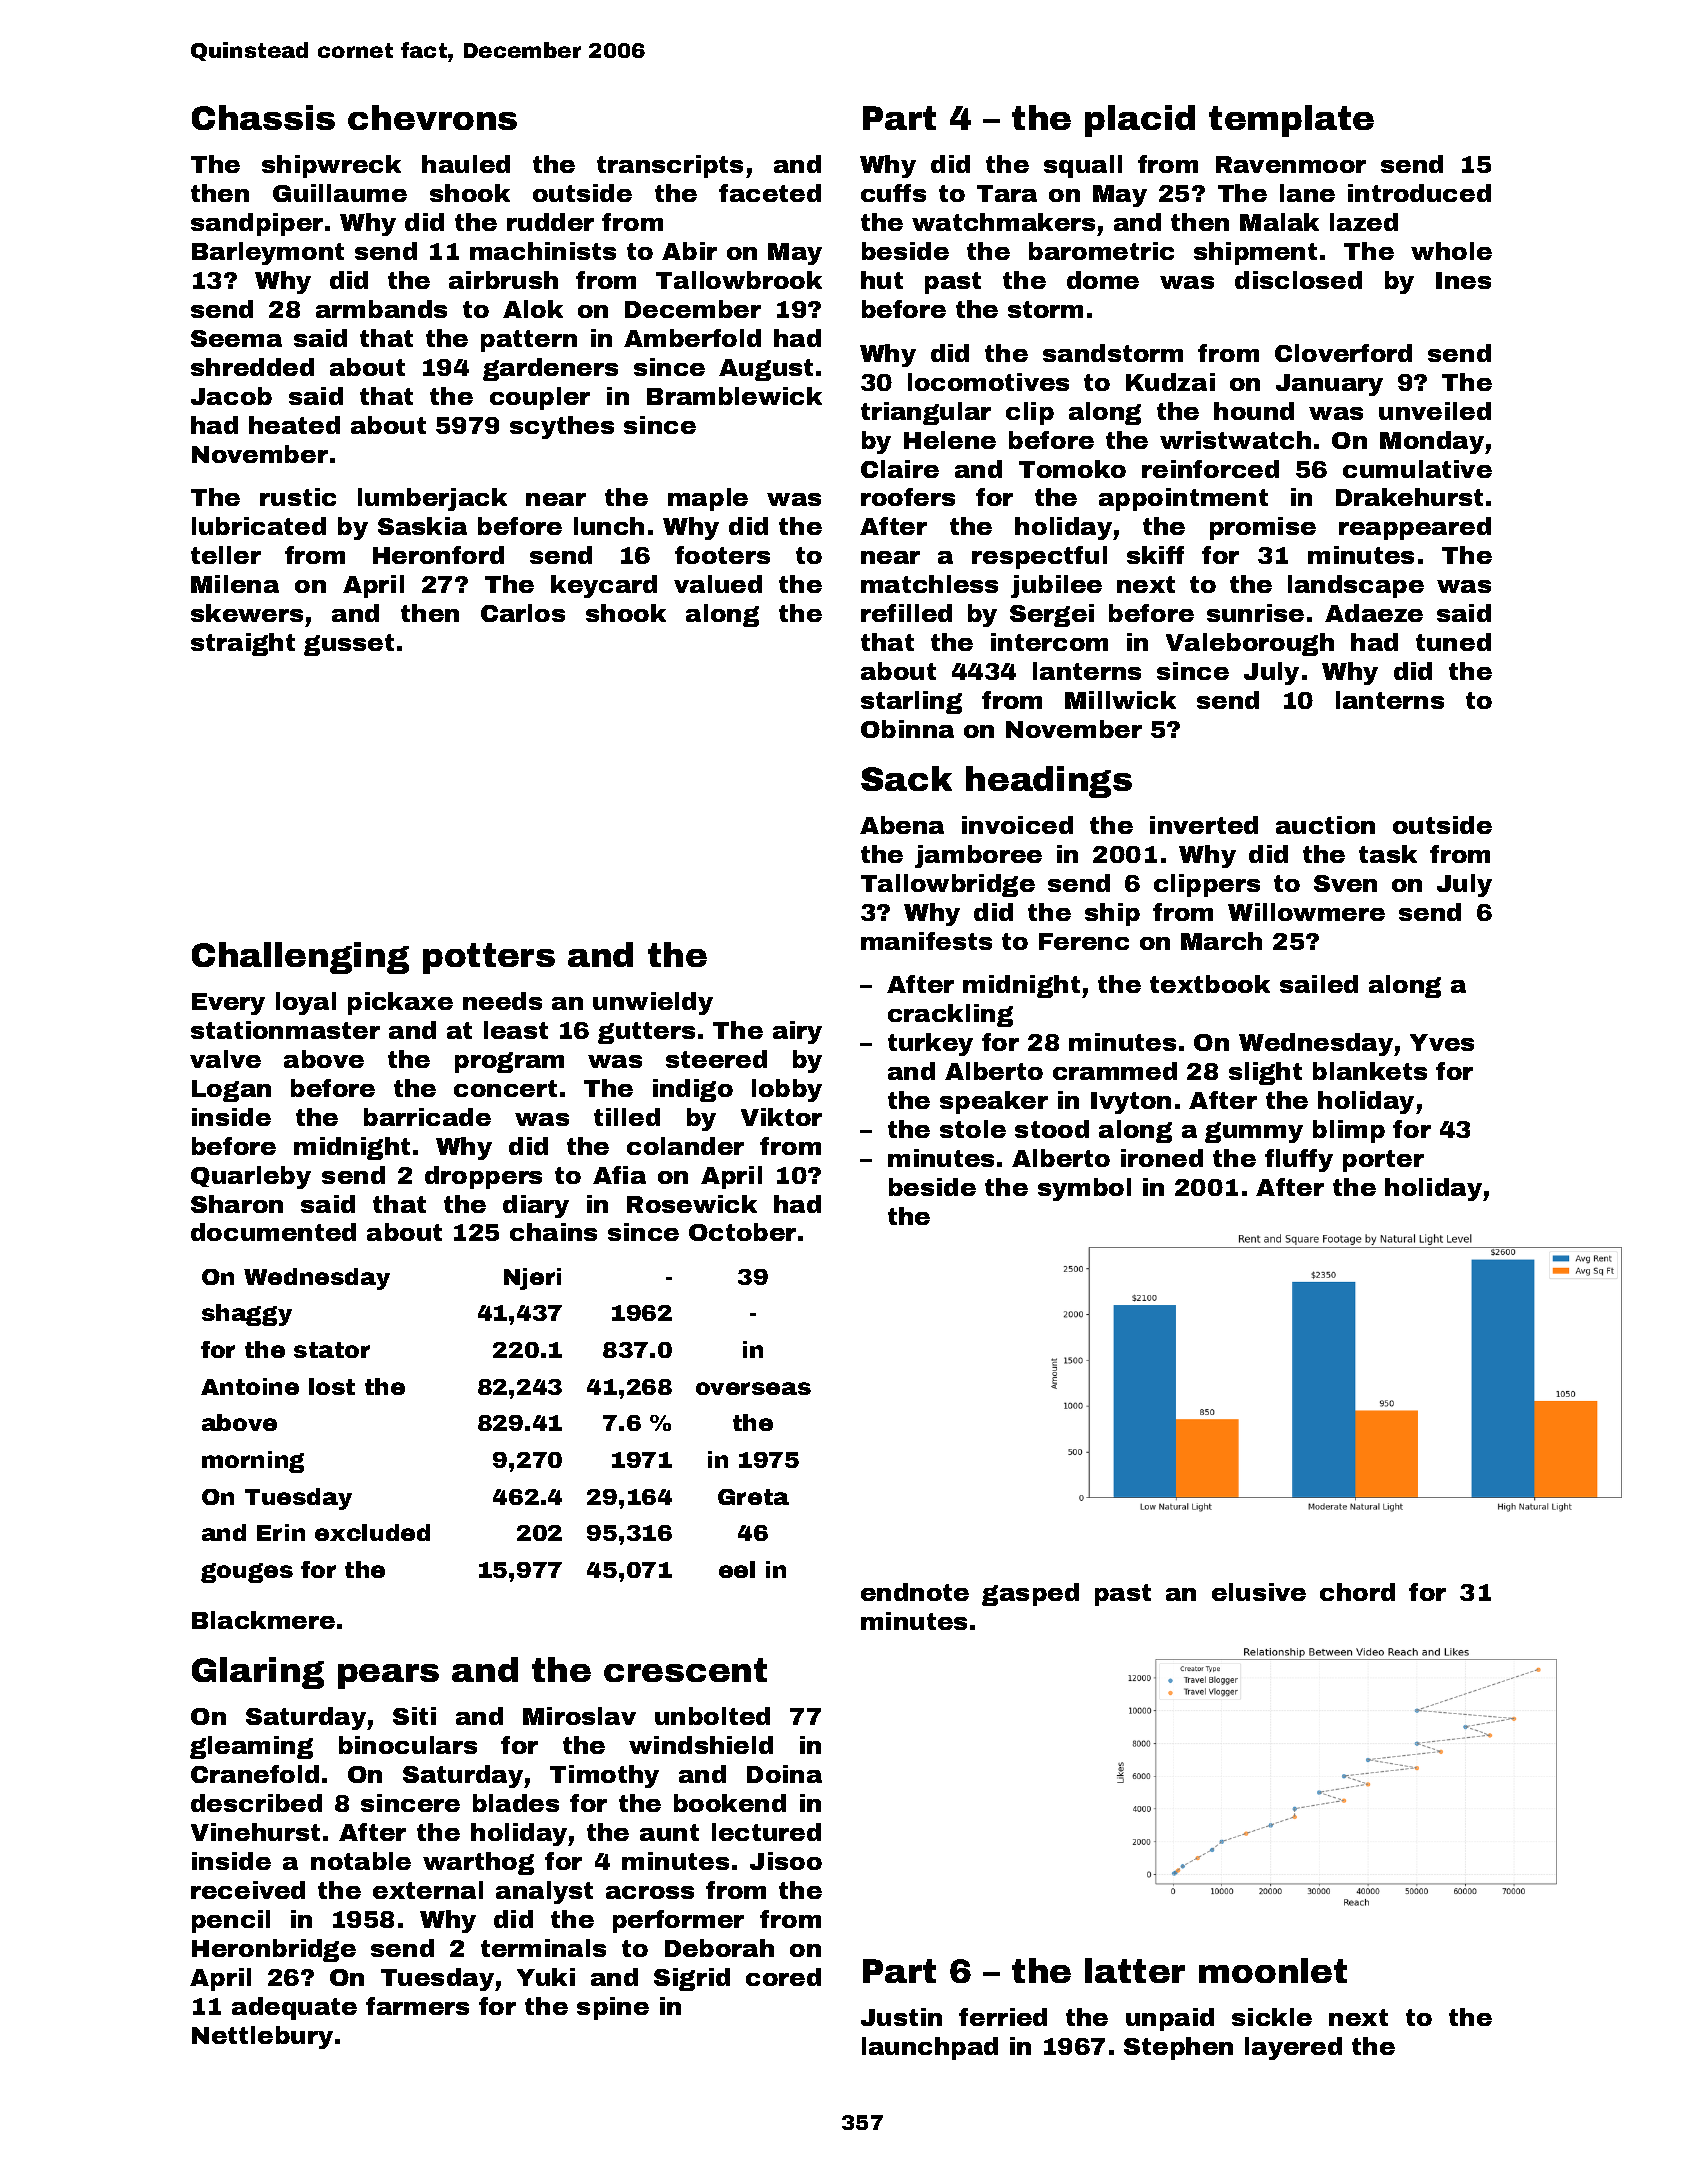 The height and width of the image is (2178, 1683). Describe the element at coordinates (1273, 1970) in the image. I see `moonlet` at that location.
